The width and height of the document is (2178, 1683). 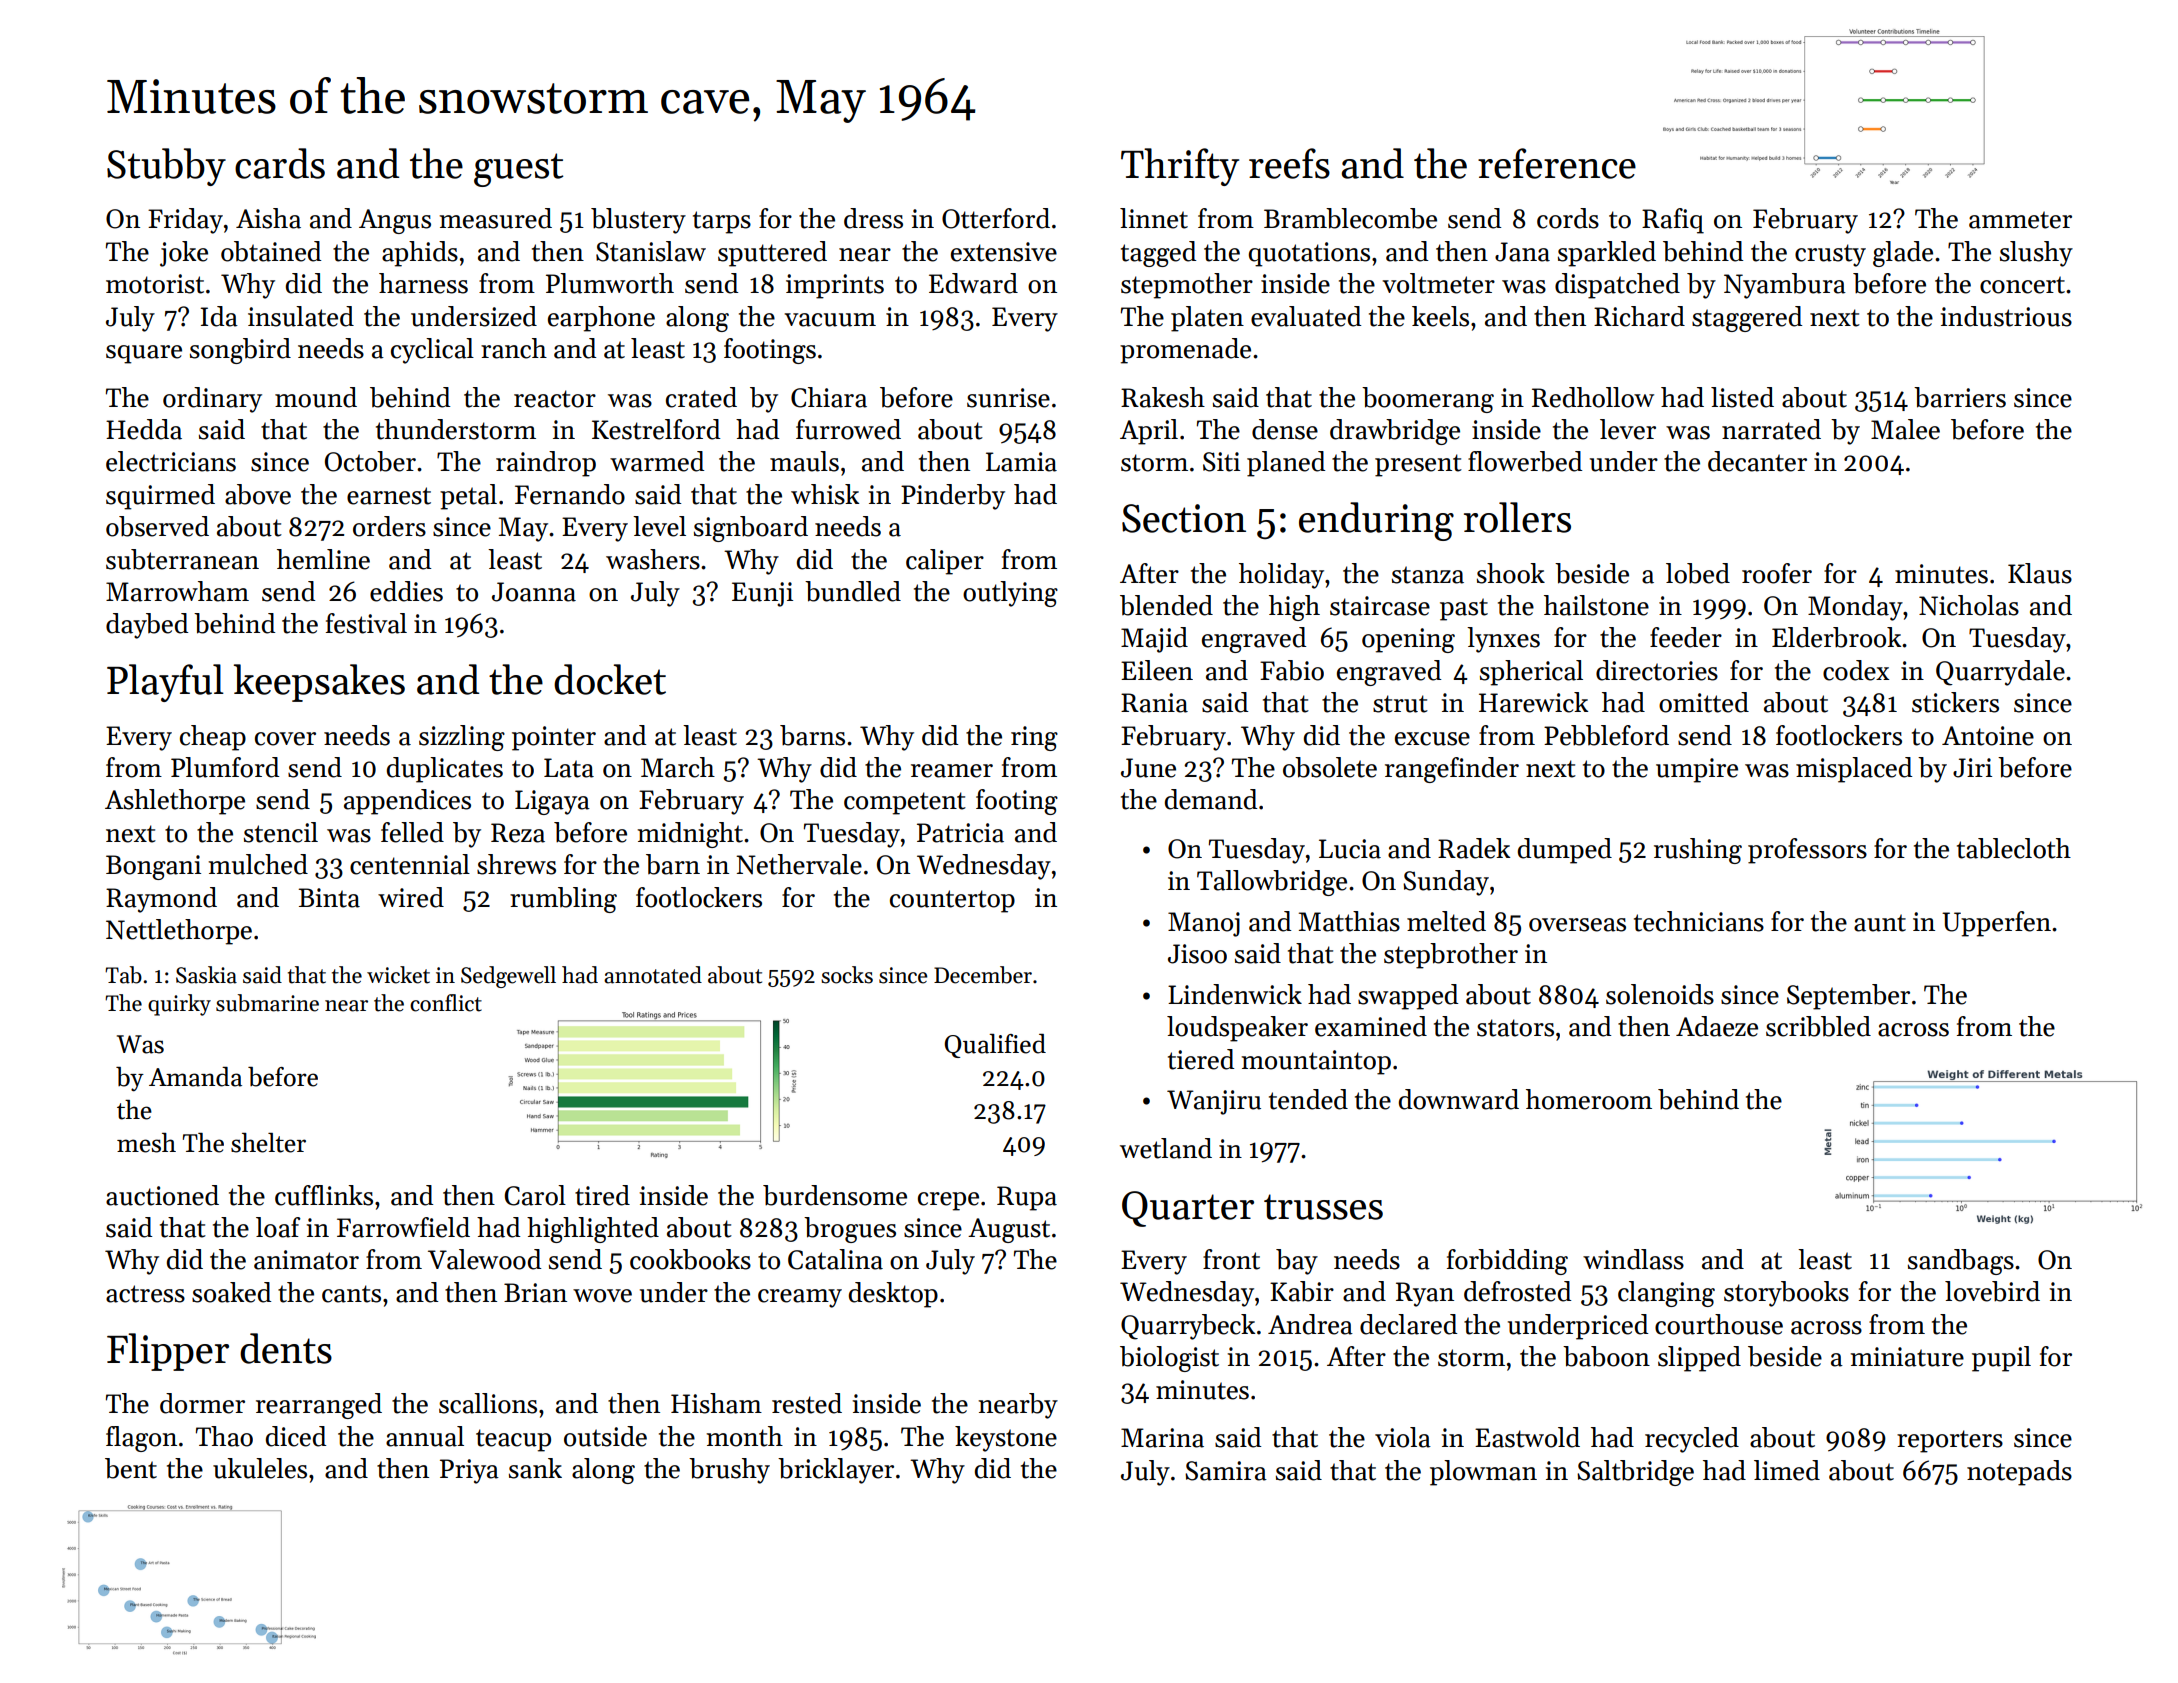 What do you see at coordinates (848, 429) in the document?
I see `furrowed` at bounding box center [848, 429].
